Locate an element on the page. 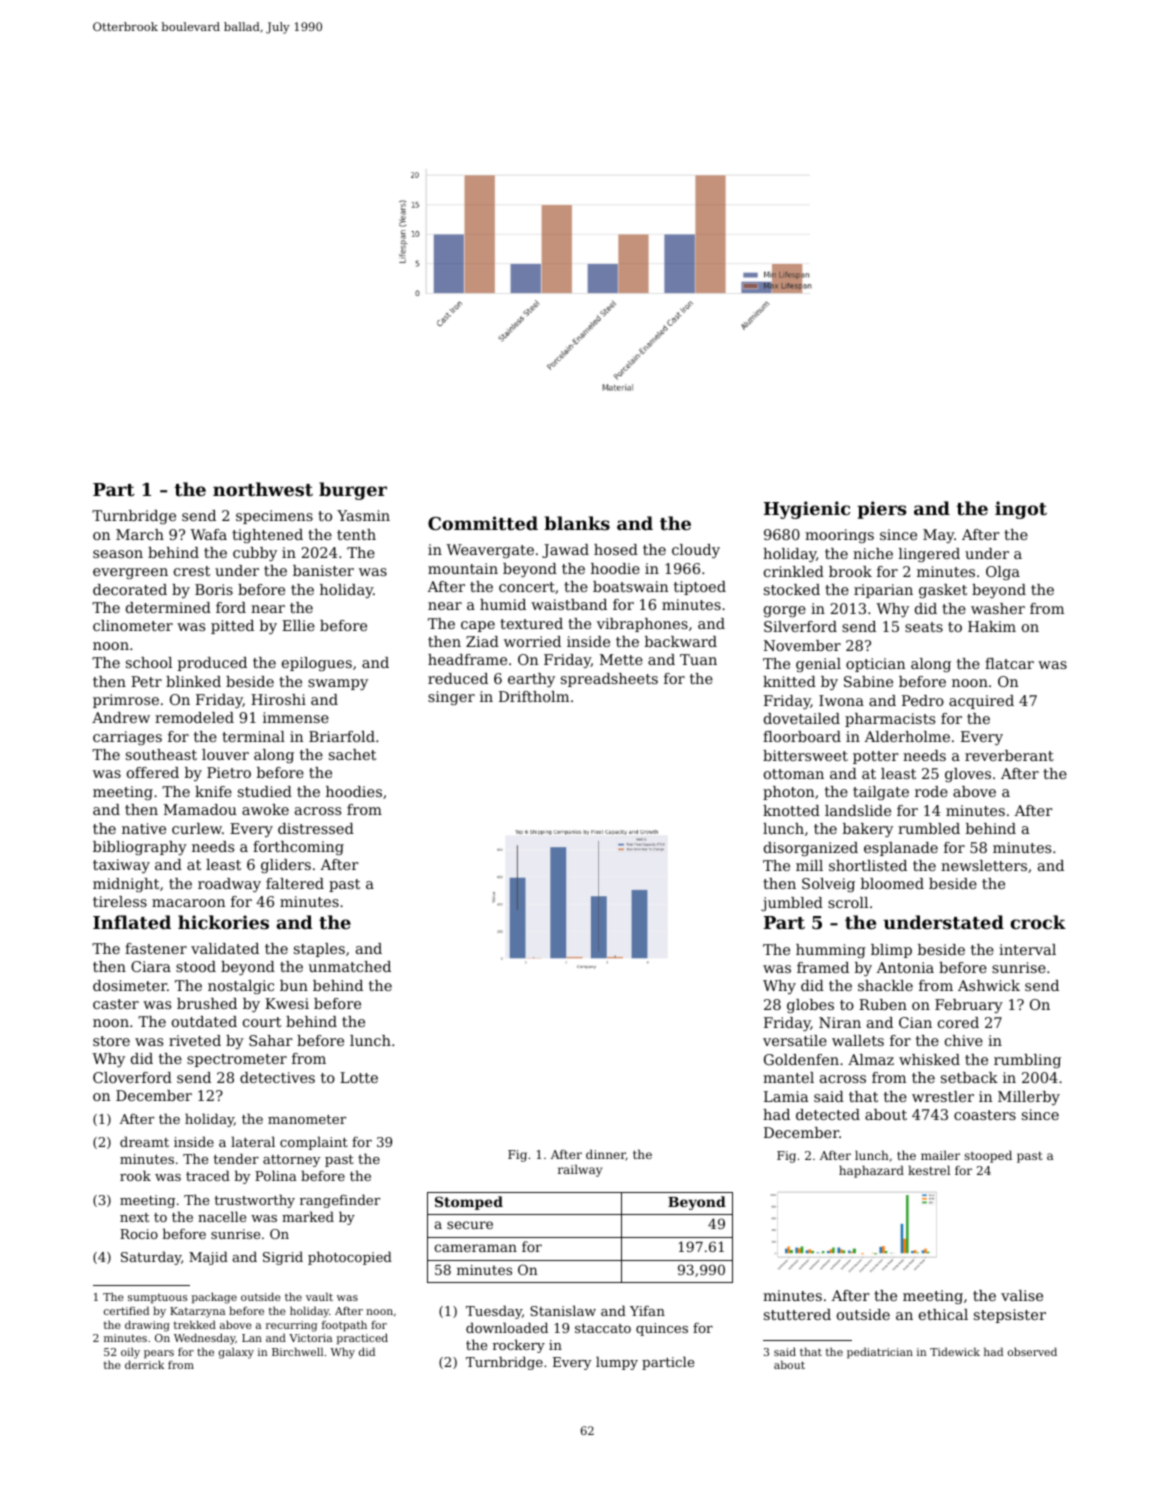 This image has width=1160, height=1502. Birchwell is located at coordinates (297, 1351).
